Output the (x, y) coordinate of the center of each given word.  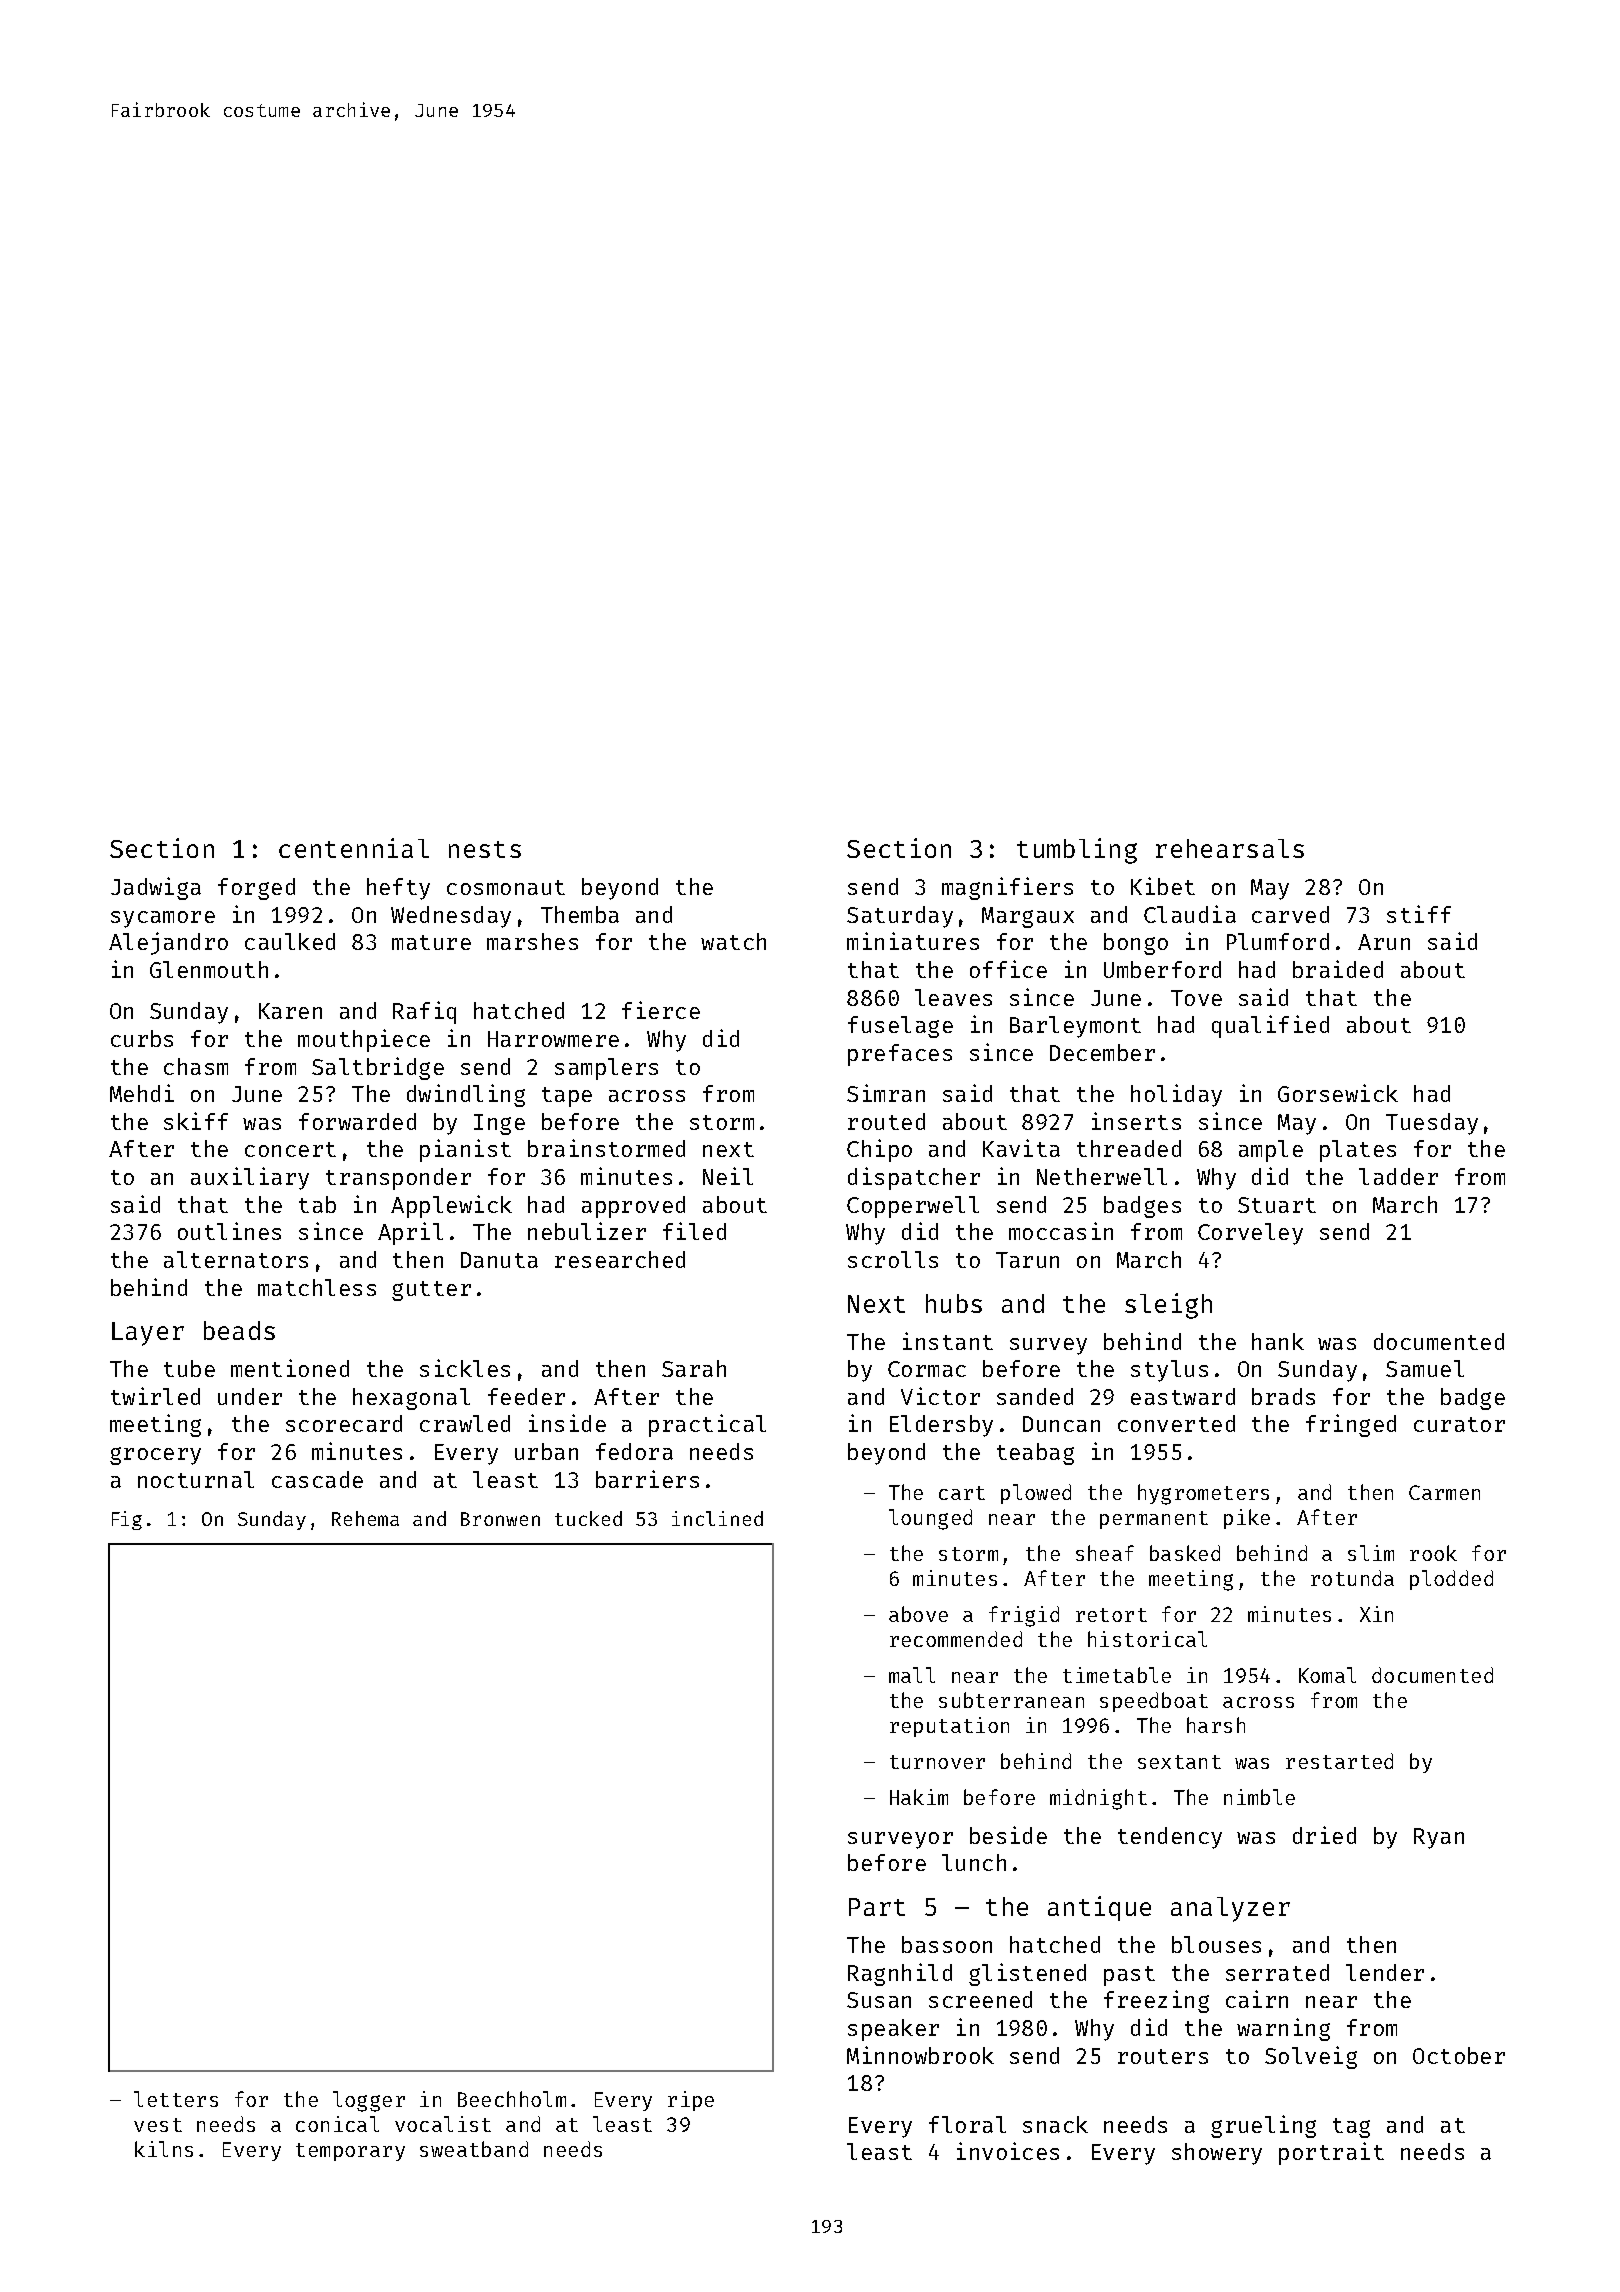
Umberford (1162, 969)
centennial (354, 848)
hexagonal (411, 1399)
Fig (127, 1520)
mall (912, 1675)
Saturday (900, 917)
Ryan (1439, 1838)
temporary (350, 2152)
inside (567, 1423)
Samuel (1425, 1368)
